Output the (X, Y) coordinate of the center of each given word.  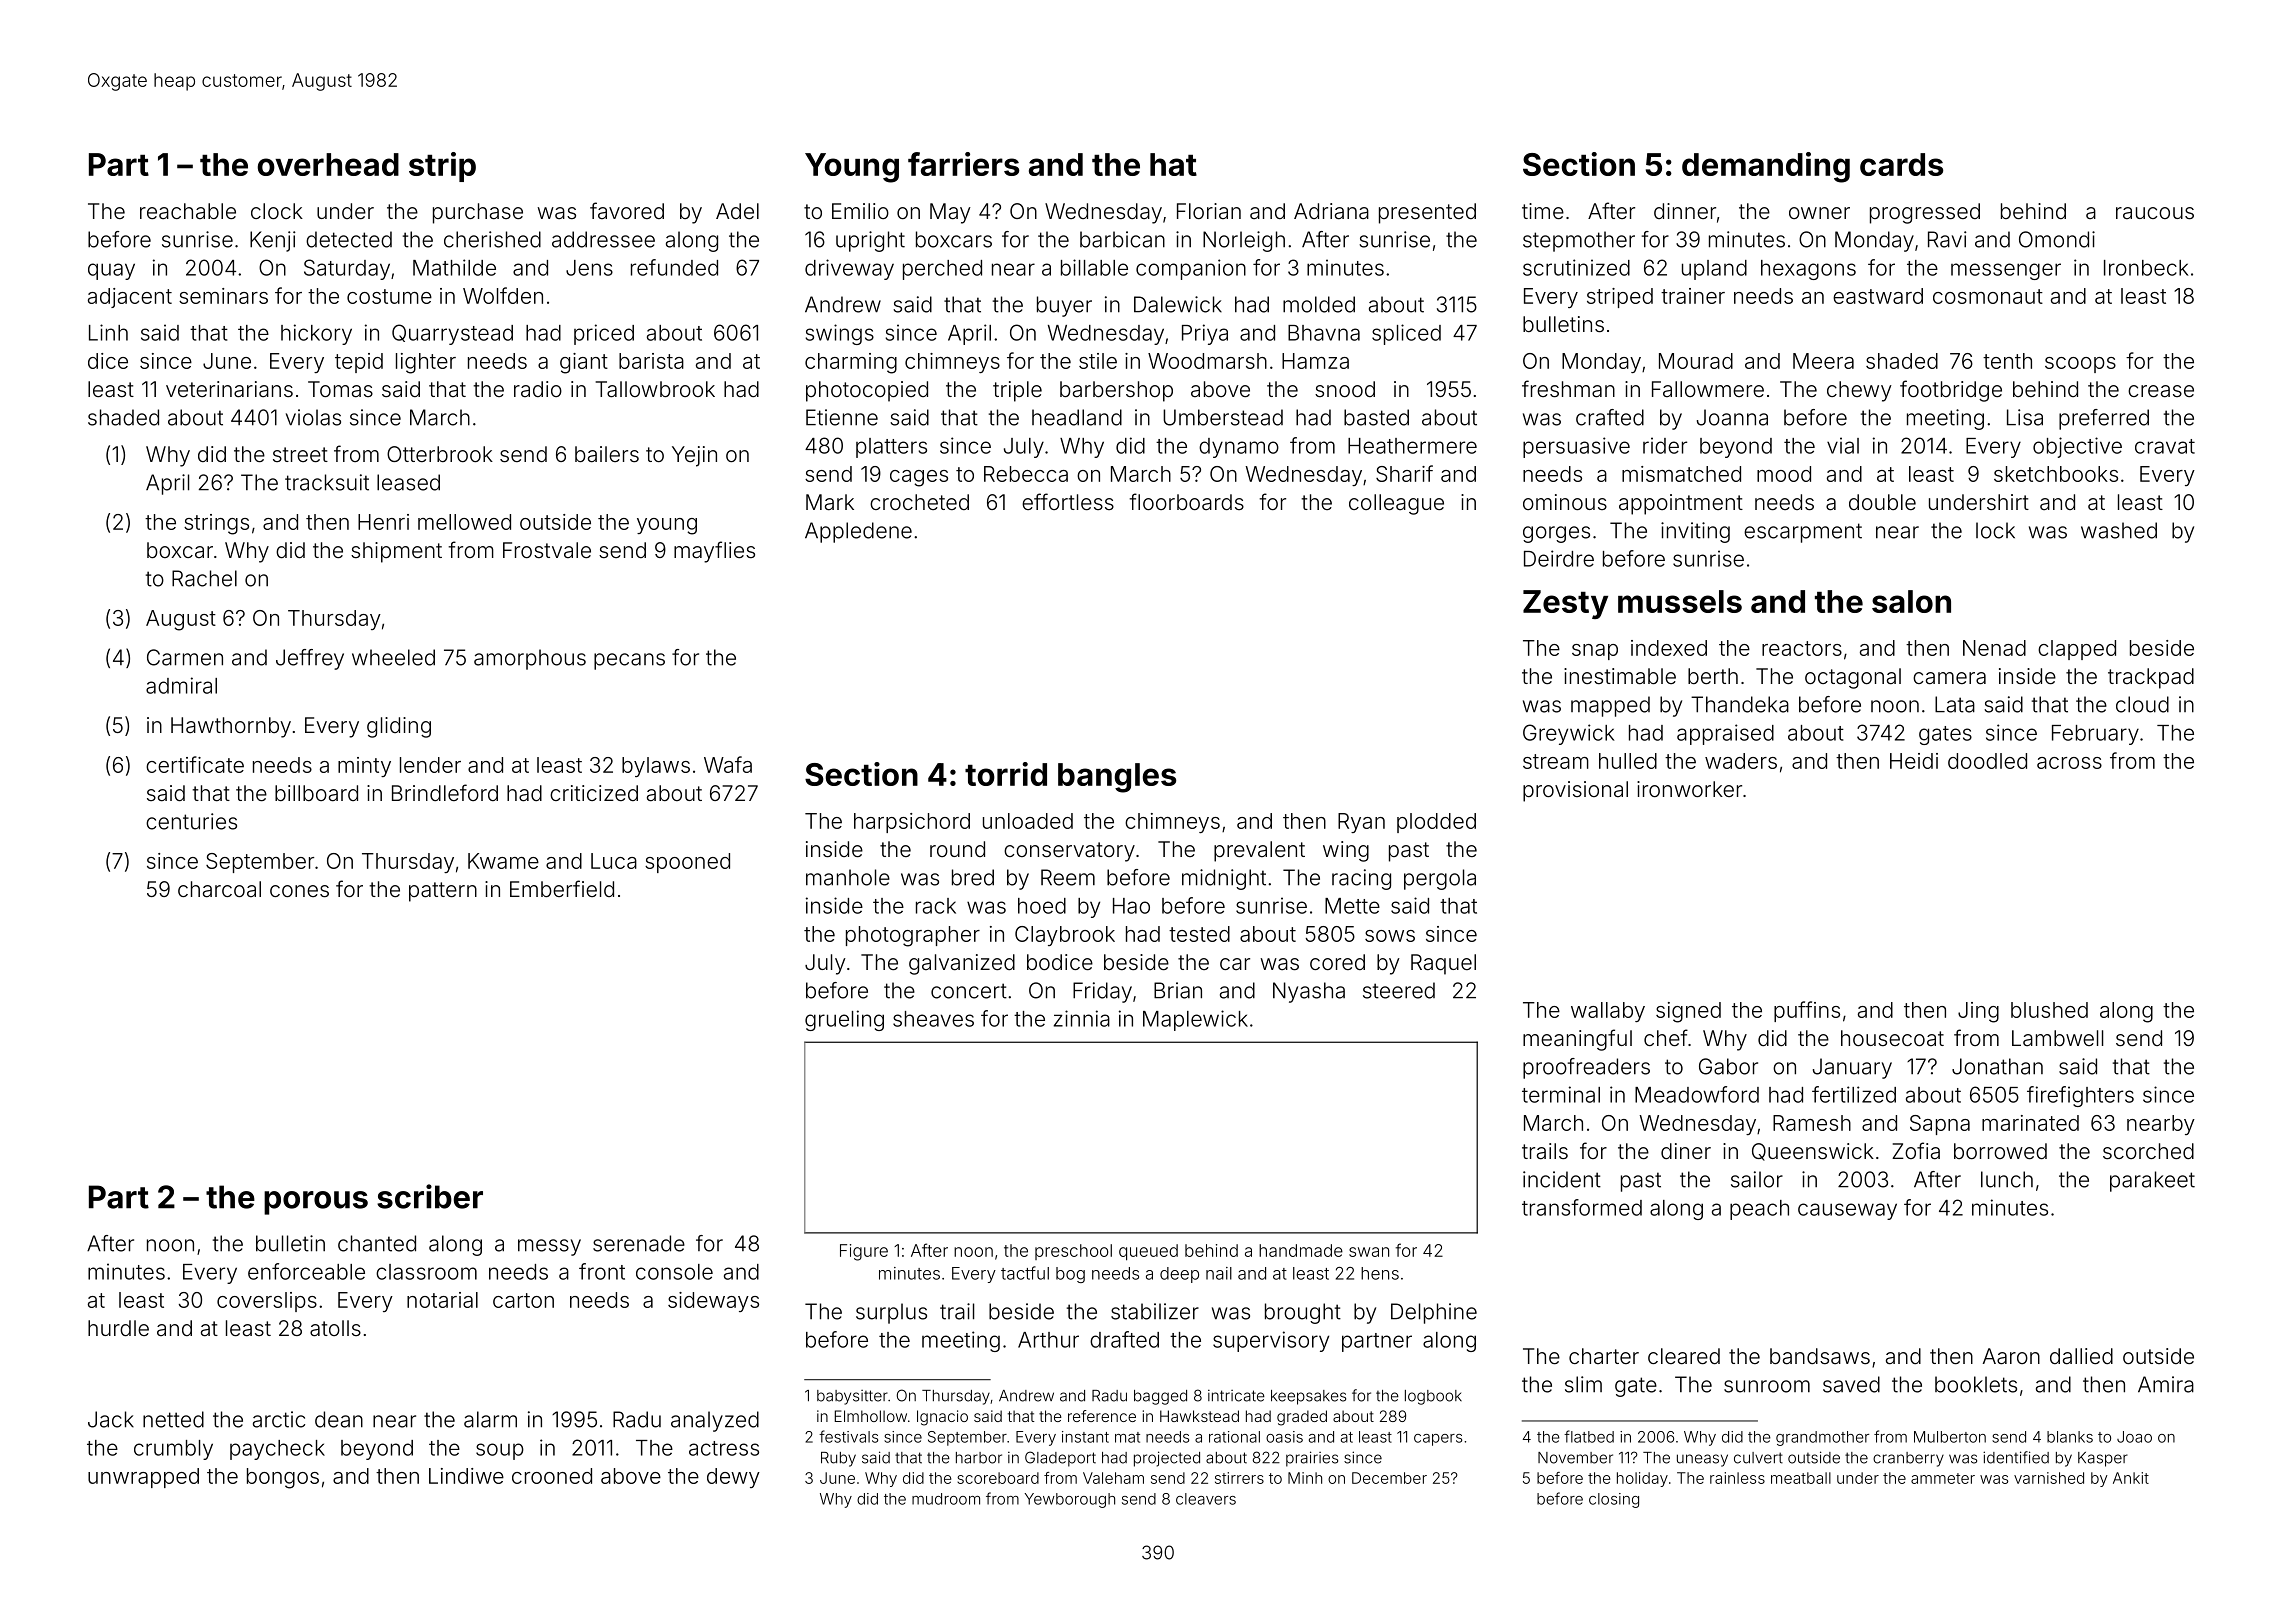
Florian (1209, 211)
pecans (629, 661)
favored (627, 210)
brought (1303, 1313)
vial (1843, 445)
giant (584, 363)
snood (1345, 389)
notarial (442, 1300)
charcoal (219, 889)
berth (1713, 676)
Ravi (1947, 239)
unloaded (1028, 821)
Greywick (1569, 734)
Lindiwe (466, 1476)
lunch (2007, 1179)
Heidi (1914, 761)
